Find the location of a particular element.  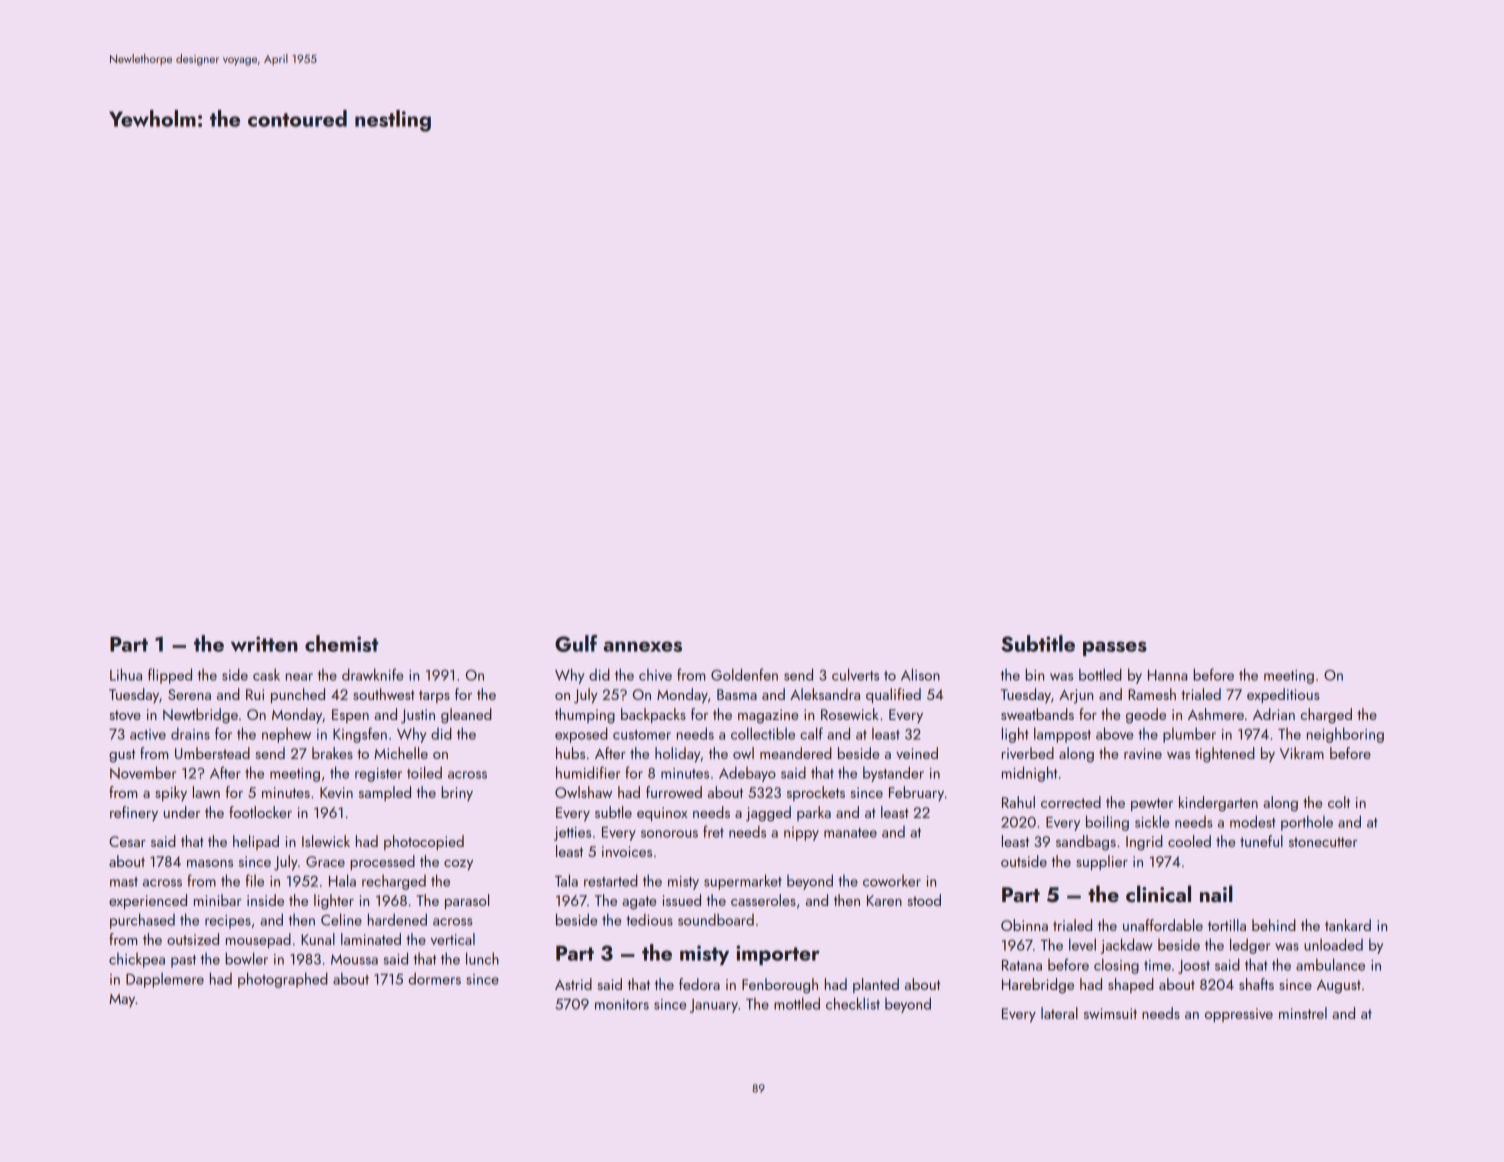

passes is located at coordinates (1115, 648).
